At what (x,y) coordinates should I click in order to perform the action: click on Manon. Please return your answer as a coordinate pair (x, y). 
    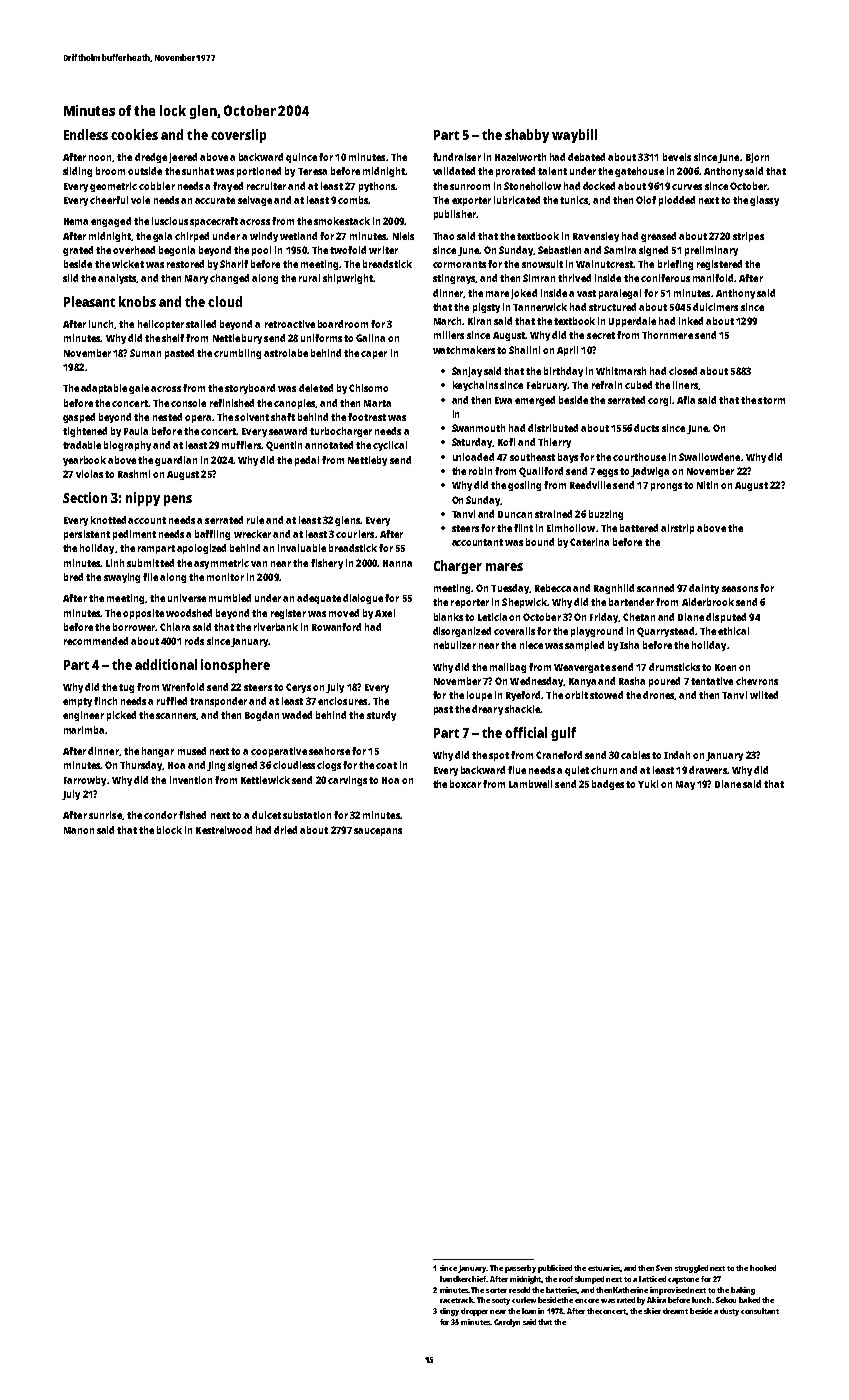
    Looking at the image, I should click on (79, 830).
